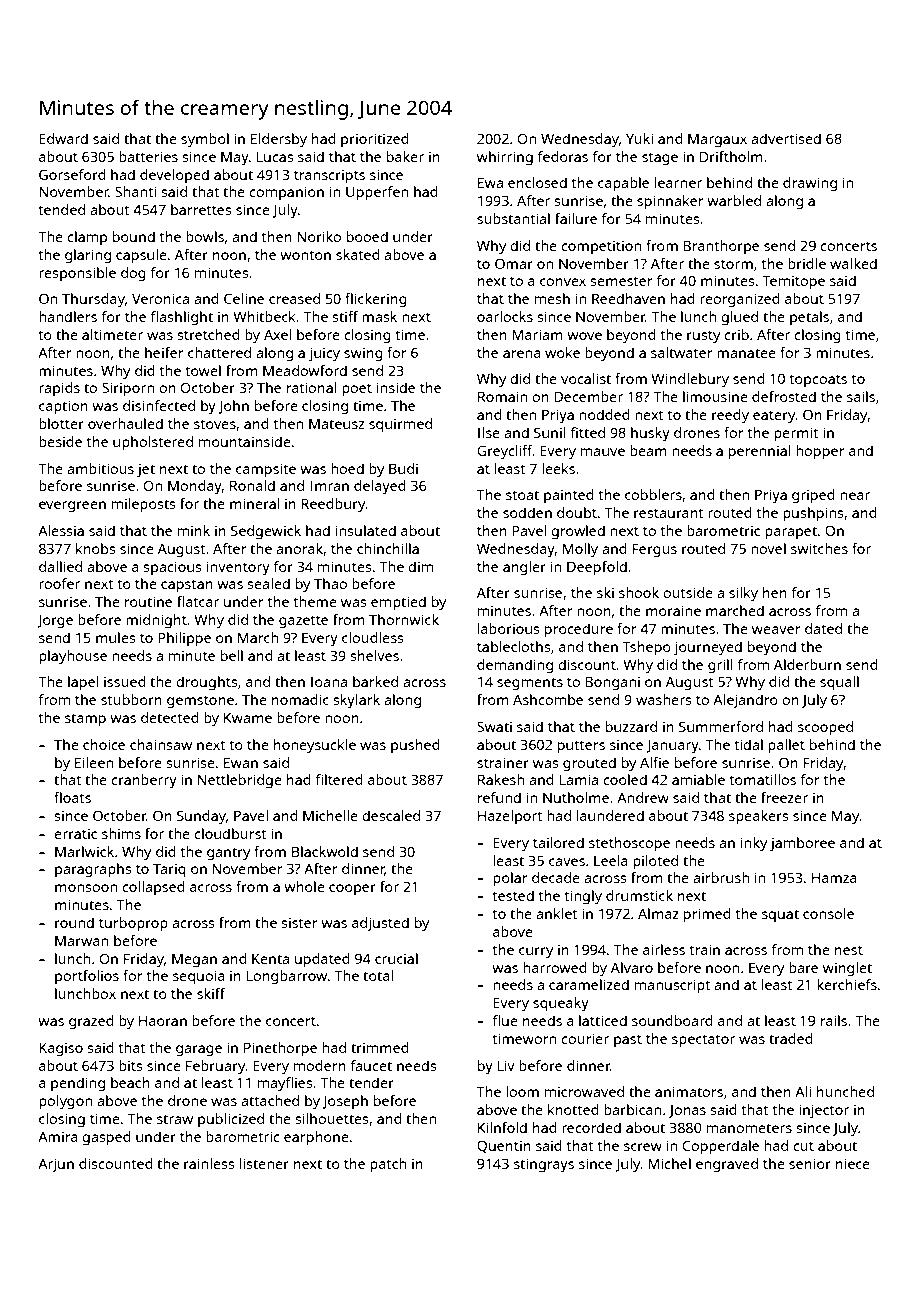  Describe the element at coordinates (58, 1136) in the screenshot. I see `Amira` at that location.
